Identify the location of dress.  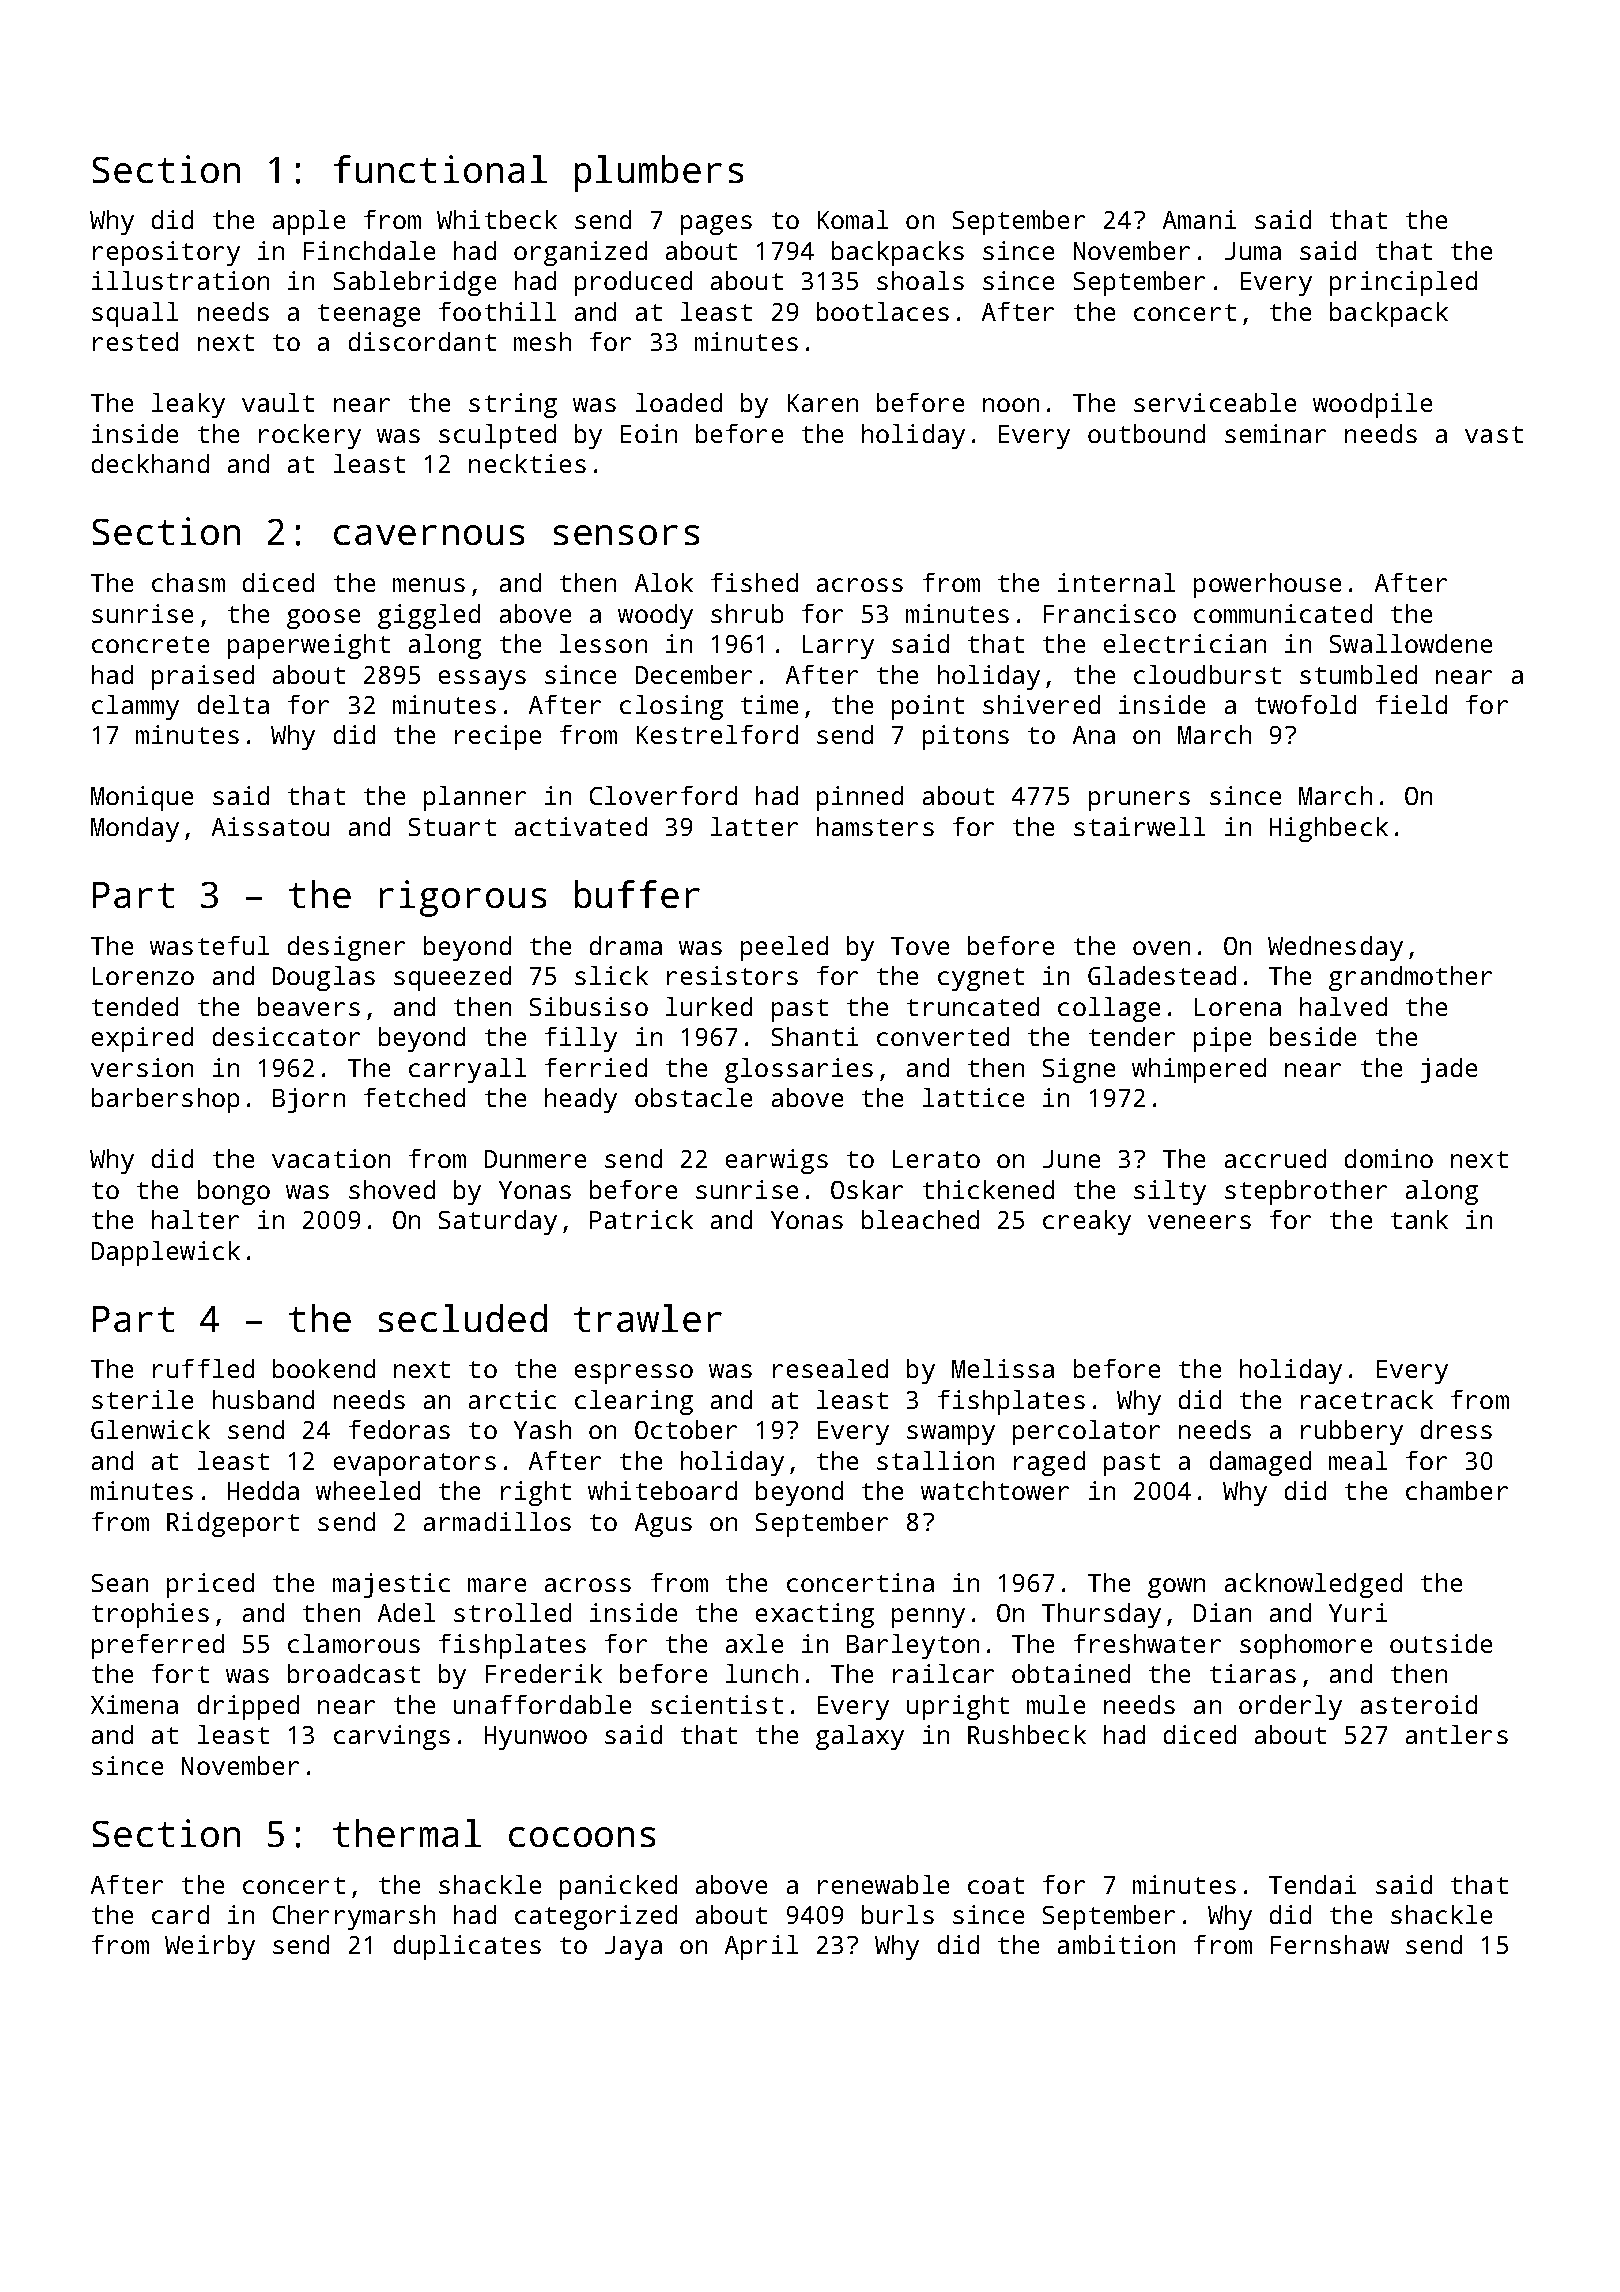
(1456, 1429).
